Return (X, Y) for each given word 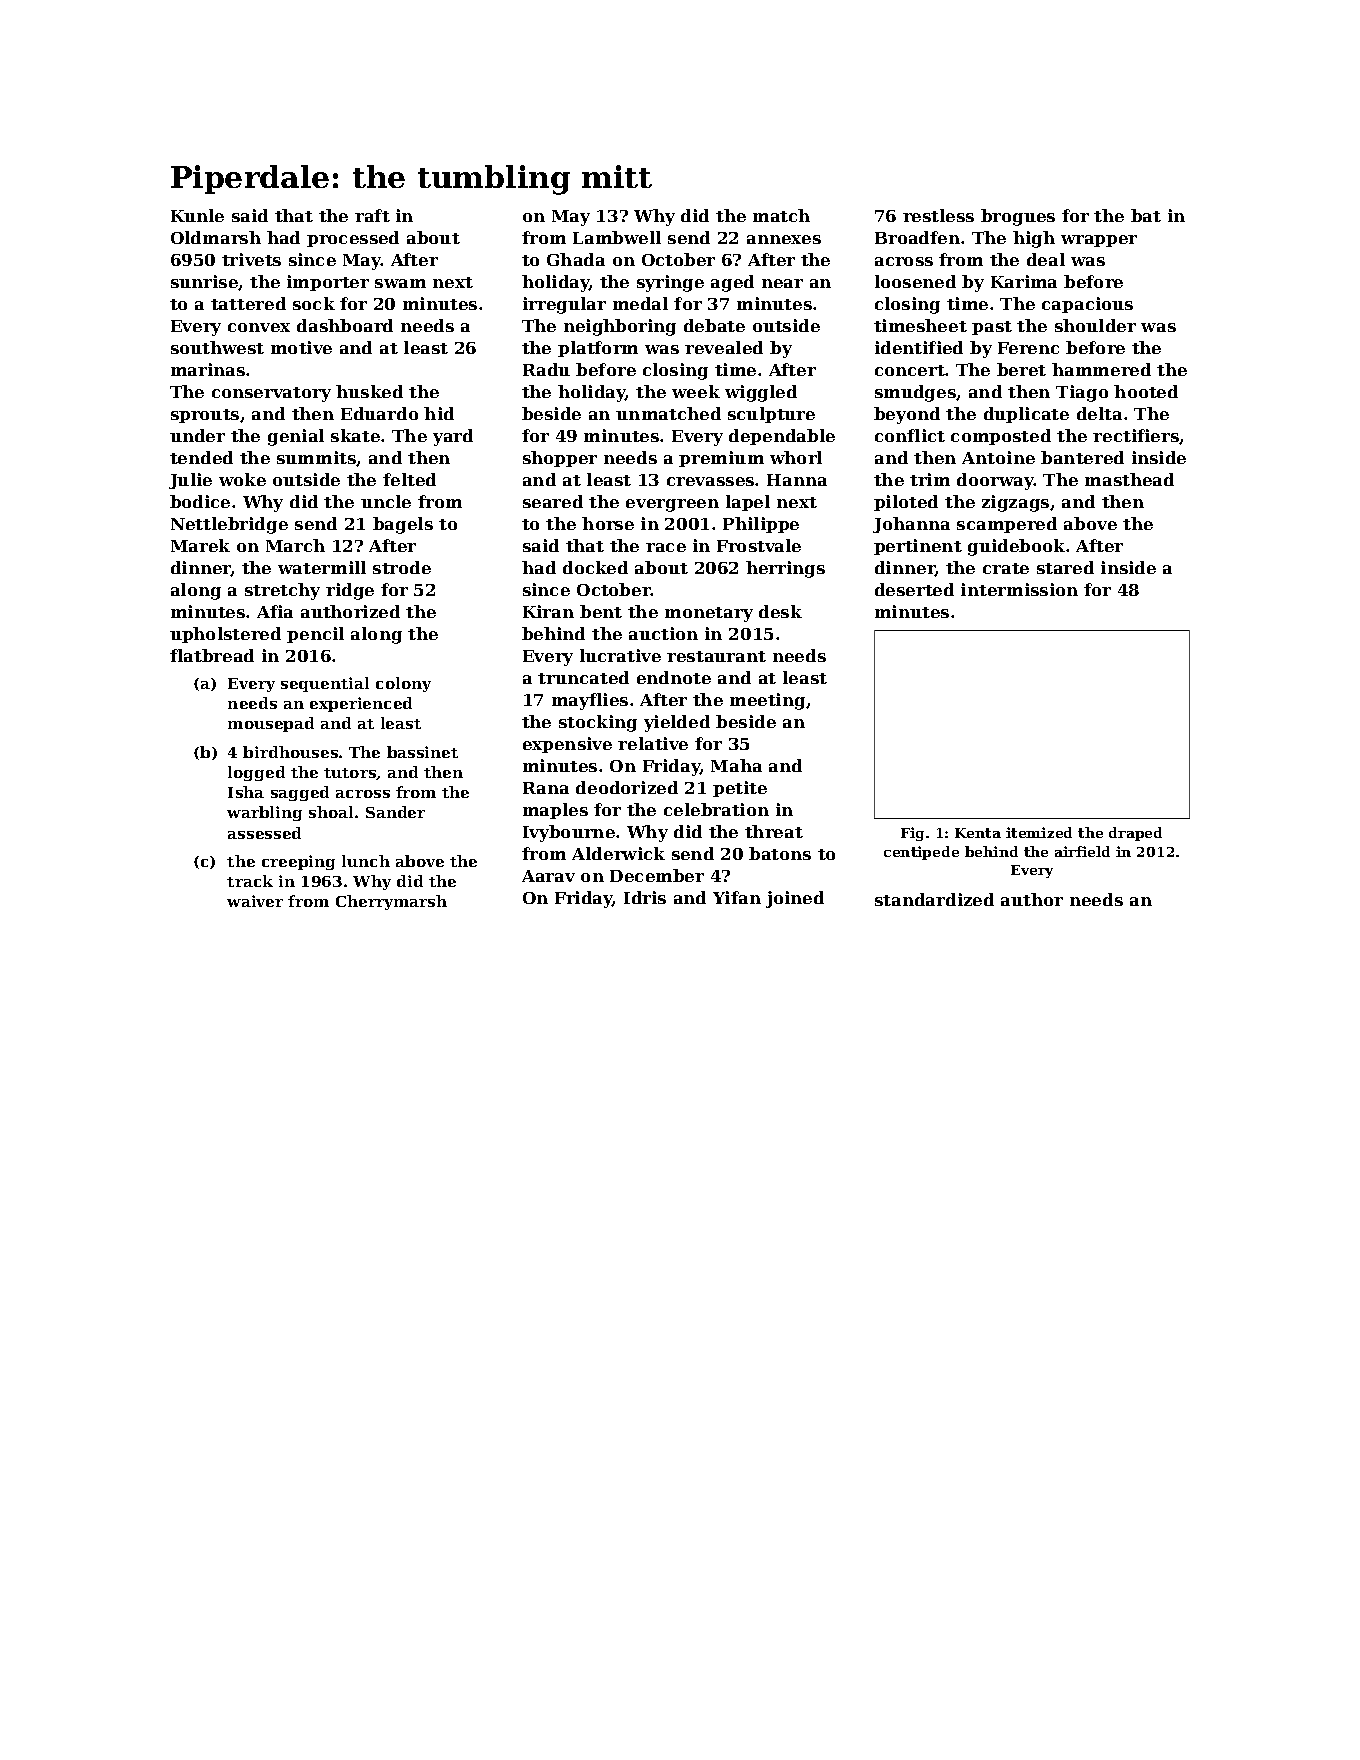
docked (595, 567)
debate (714, 325)
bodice (200, 501)
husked (369, 391)
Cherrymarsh (391, 902)
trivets (251, 259)
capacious (1087, 305)
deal (1046, 259)
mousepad (271, 724)
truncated (583, 677)
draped (1135, 834)
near (782, 283)
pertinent (918, 547)
